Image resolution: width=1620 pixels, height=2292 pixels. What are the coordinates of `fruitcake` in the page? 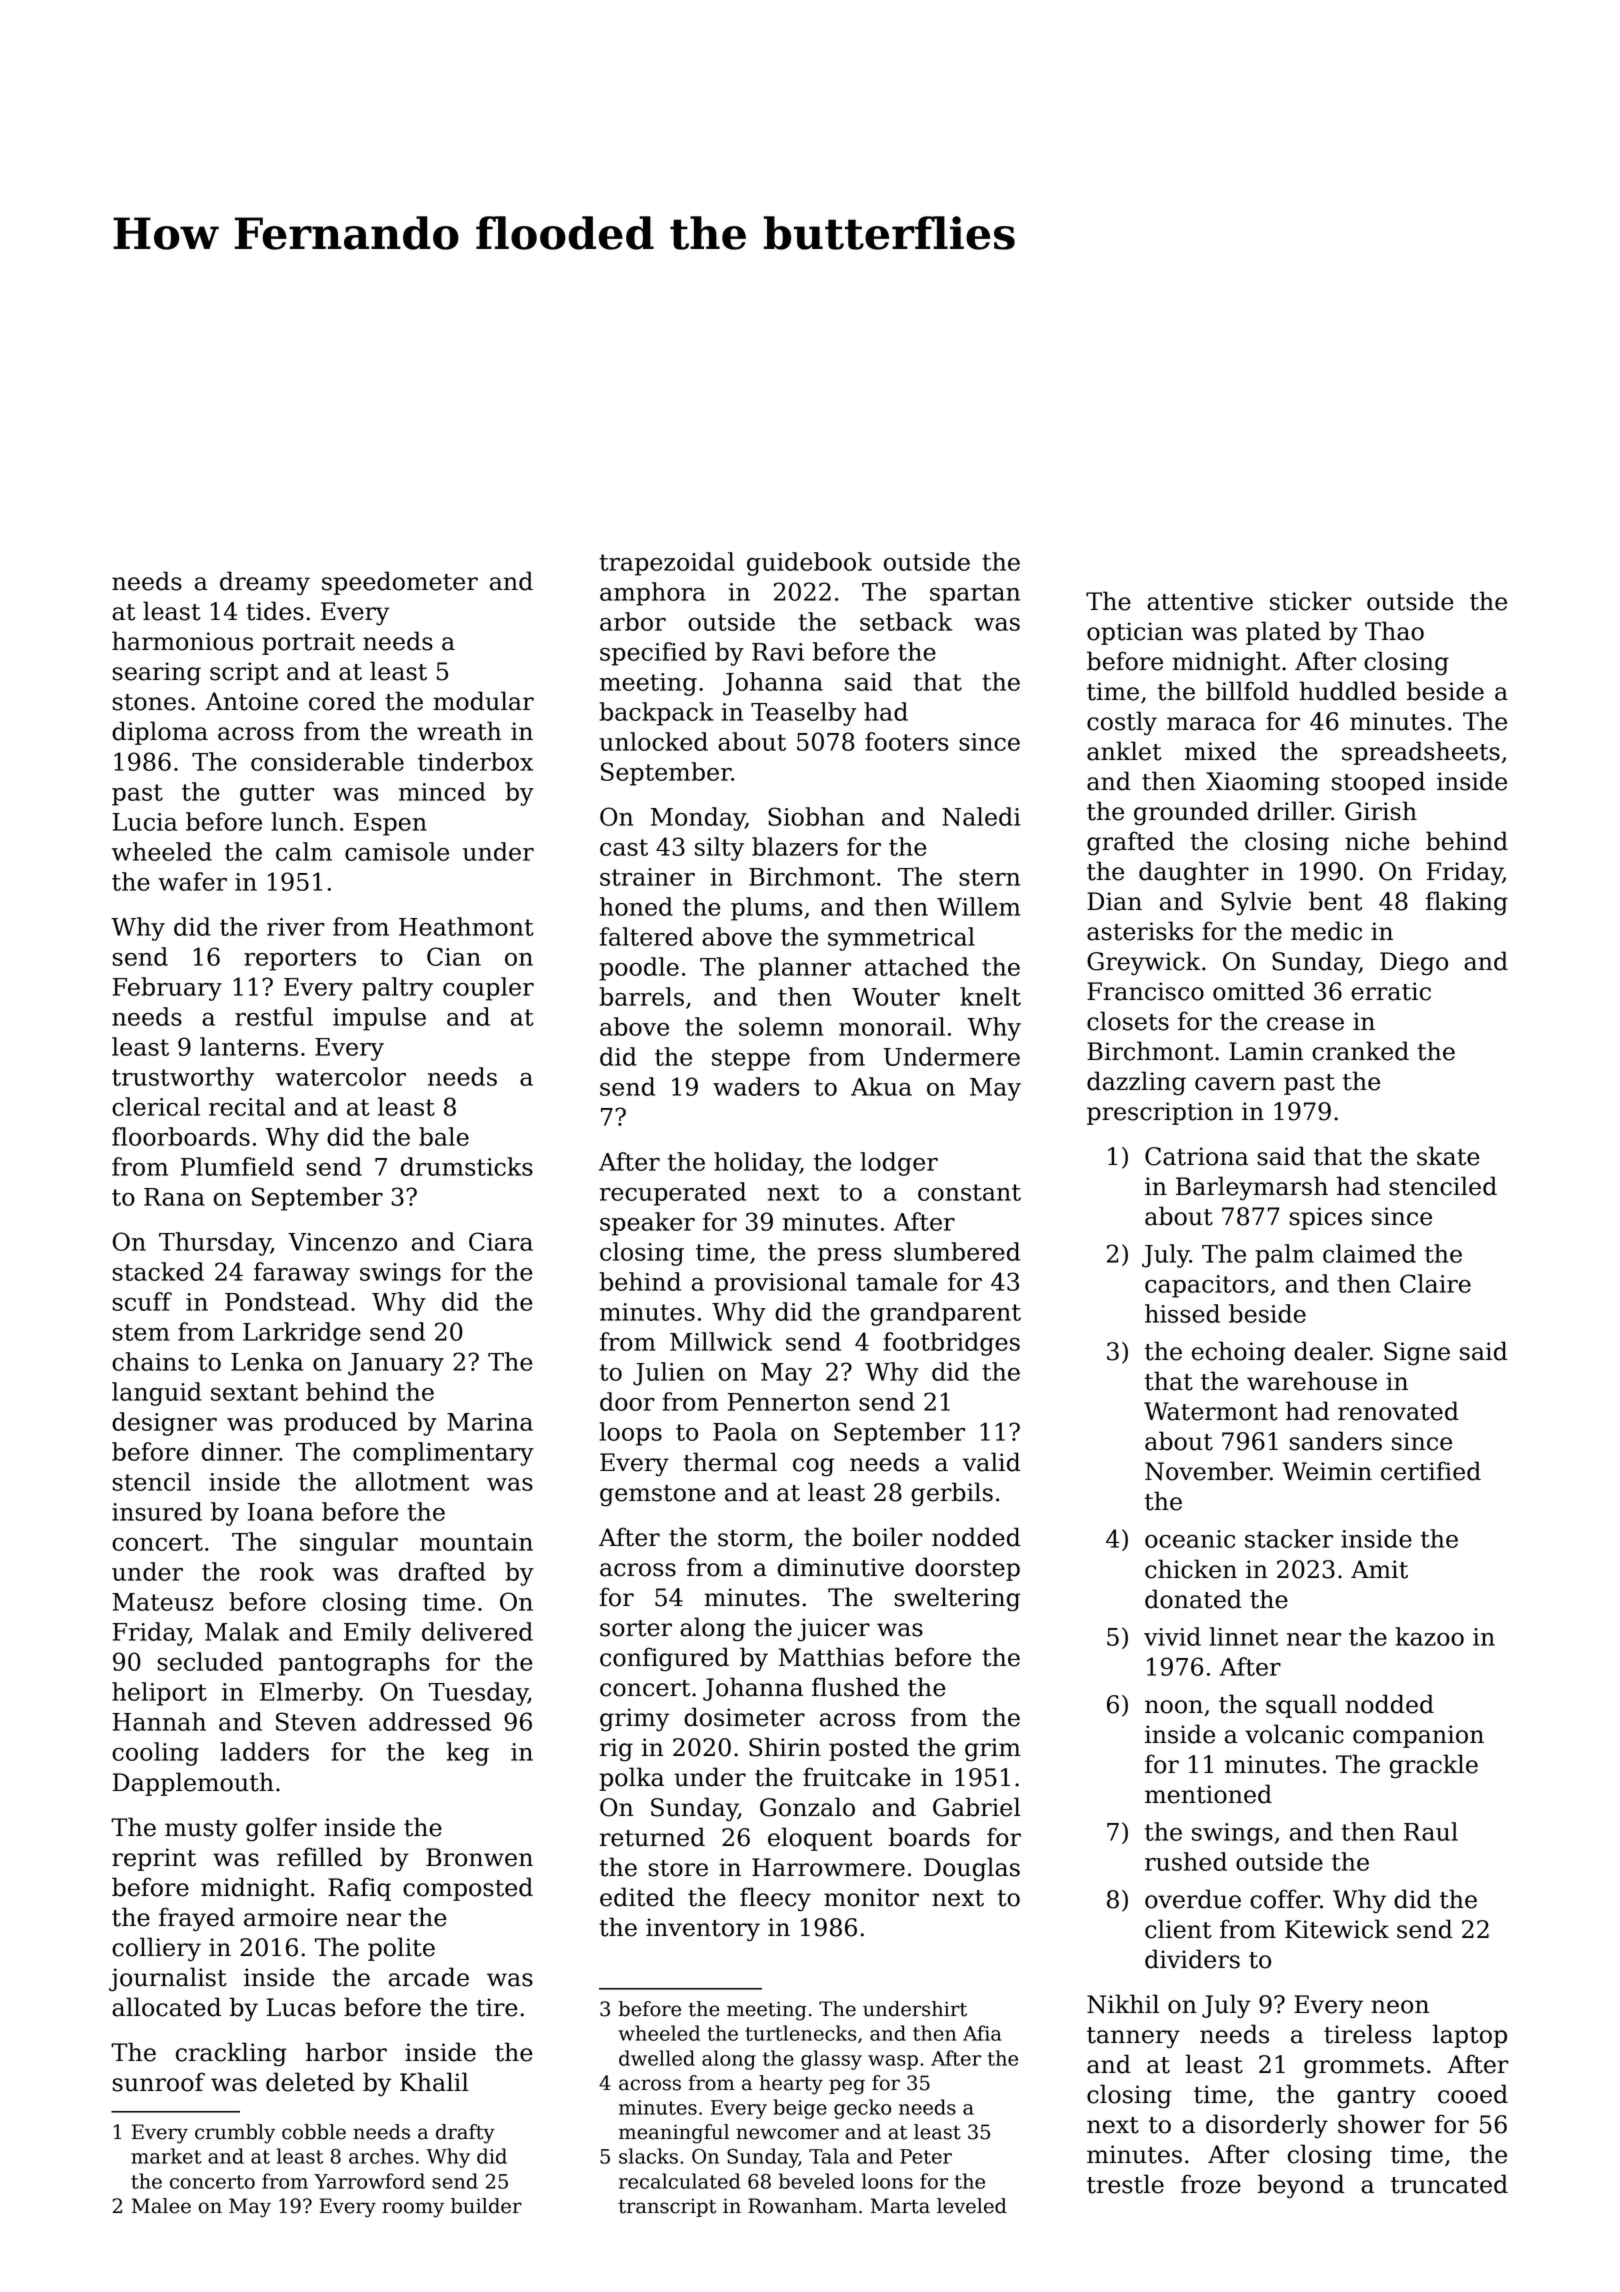 It's located at (857, 1777).
